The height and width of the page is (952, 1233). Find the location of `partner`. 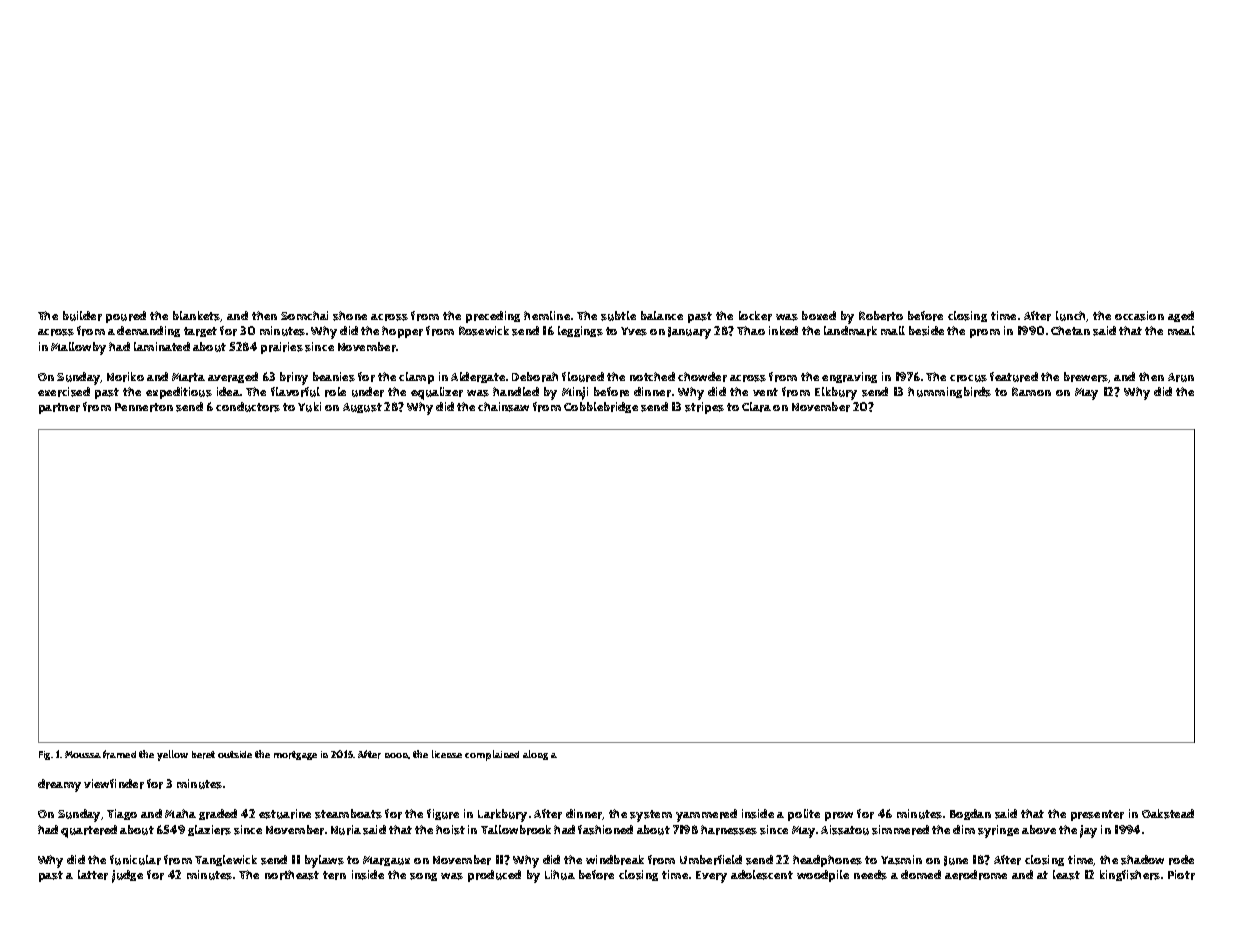

partner is located at coordinates (59, 408).
